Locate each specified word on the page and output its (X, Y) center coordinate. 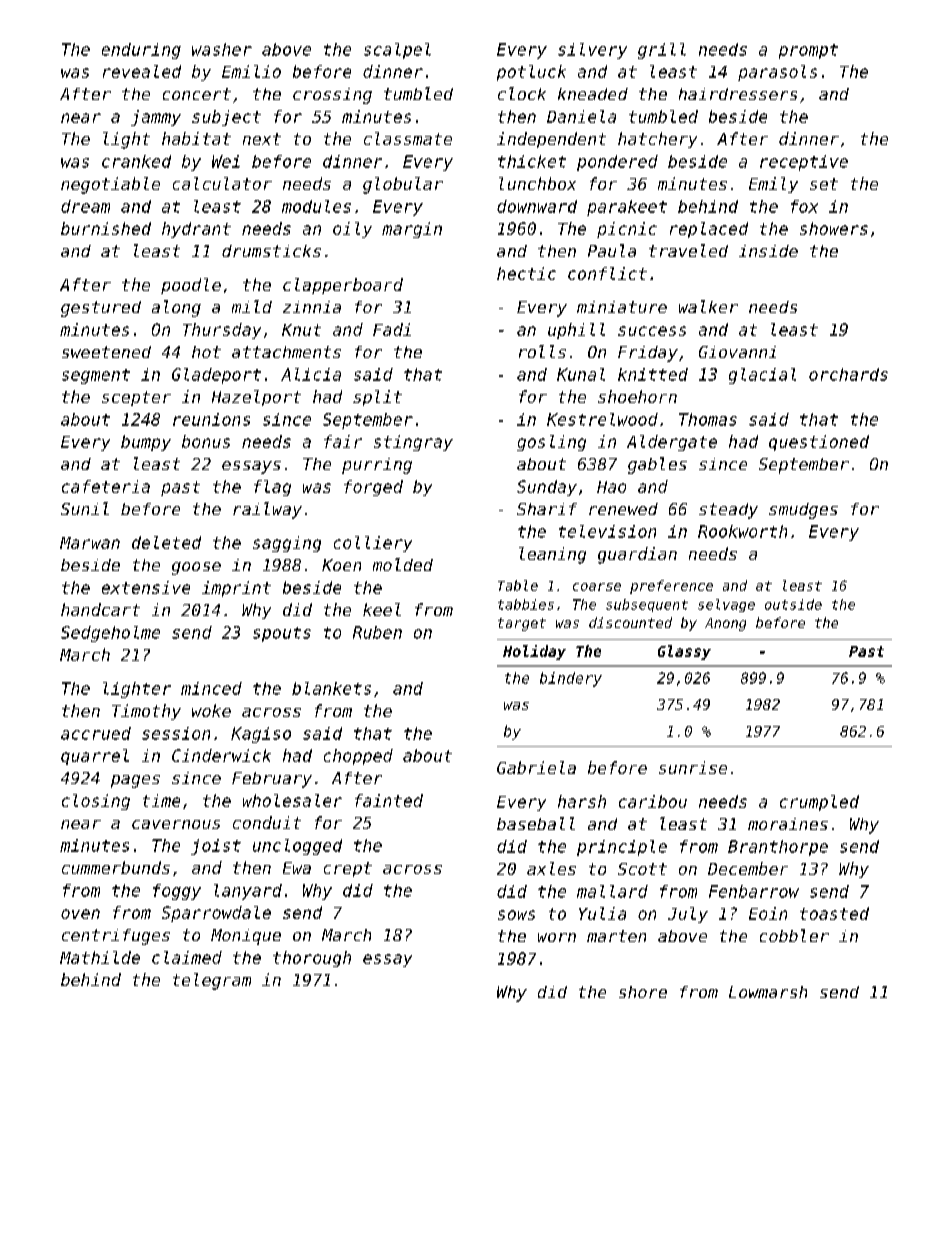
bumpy (146, 443)
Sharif (547, 509)
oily (352, 230)
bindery (571, 679)
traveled (688, 250)
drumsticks (271, 251)
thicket (532, 161)
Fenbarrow (754, 891)
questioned (819, 443)
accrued (96, 733)
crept (348, 869)
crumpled (819, 803)
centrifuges (116, 937)
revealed (142, 71)
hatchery (657, 140)
